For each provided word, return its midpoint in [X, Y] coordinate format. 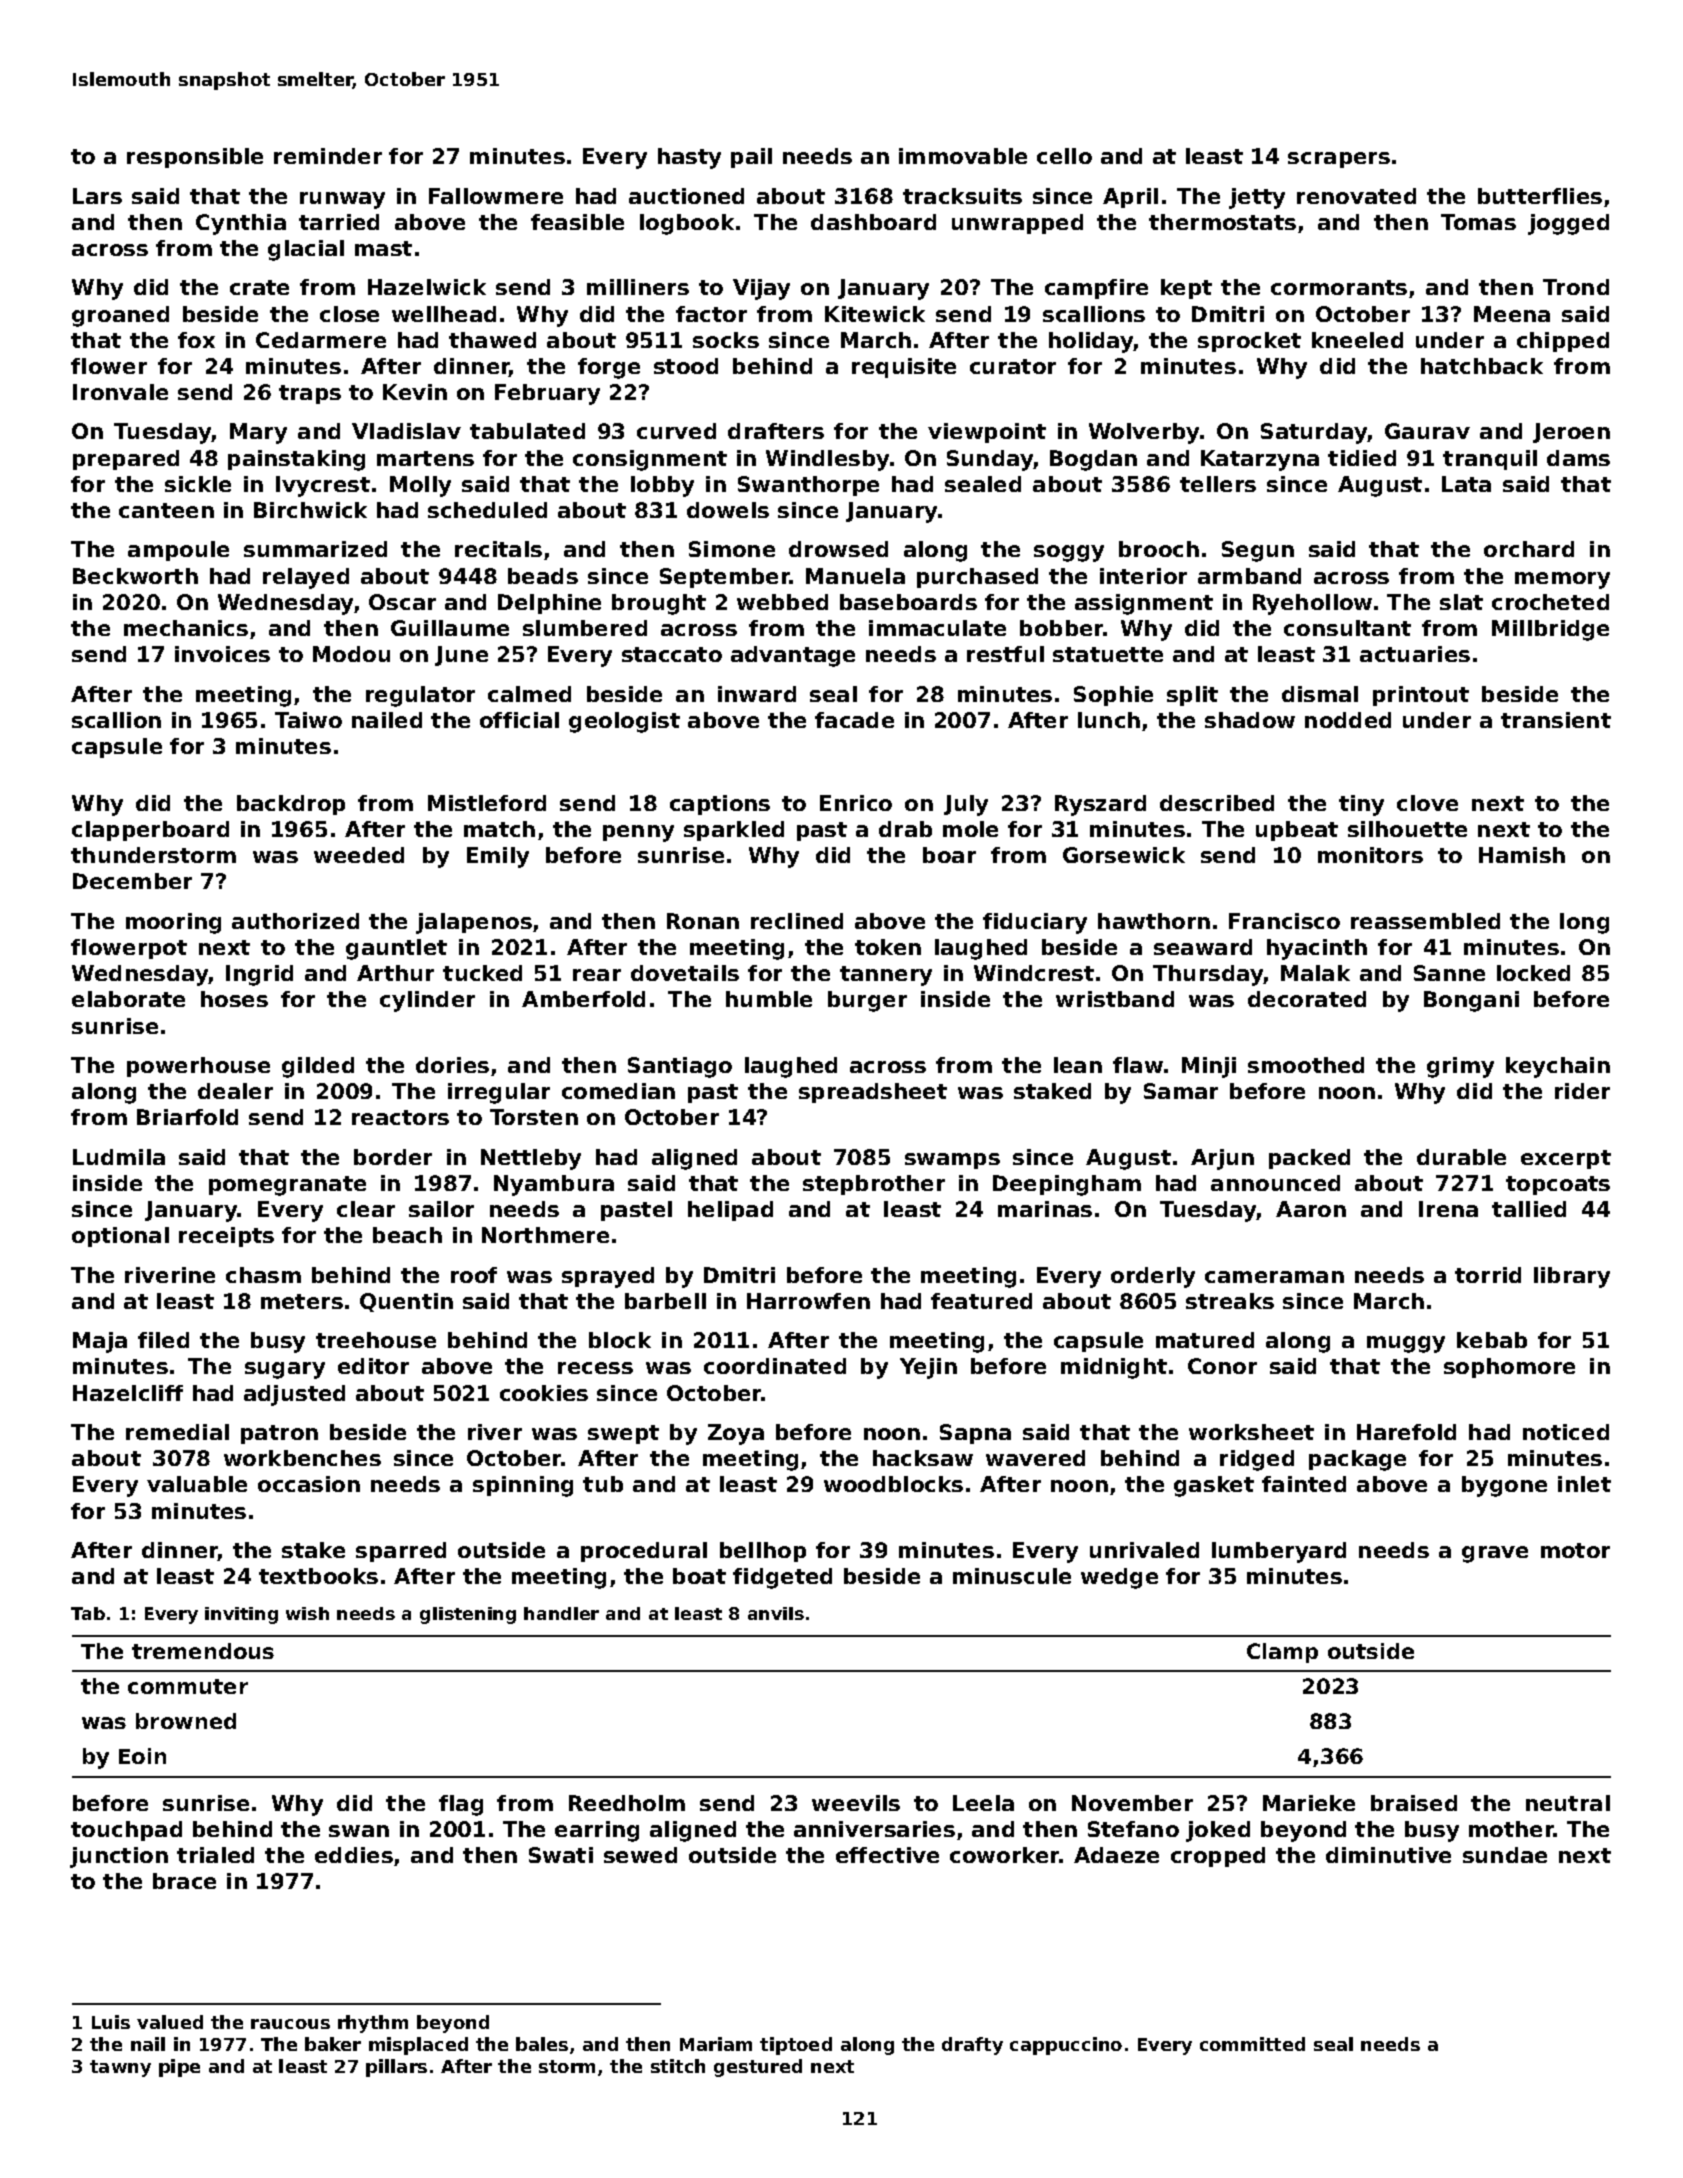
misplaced [418, 2046]
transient [1556, 720]
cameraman [1274, 1277]
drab [905, 829]
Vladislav [406, 431]
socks [726, 340]
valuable [197, 1484]
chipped [1563, 342]
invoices [222, 654]
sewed [640, 1855]
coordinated [775, 1366]
